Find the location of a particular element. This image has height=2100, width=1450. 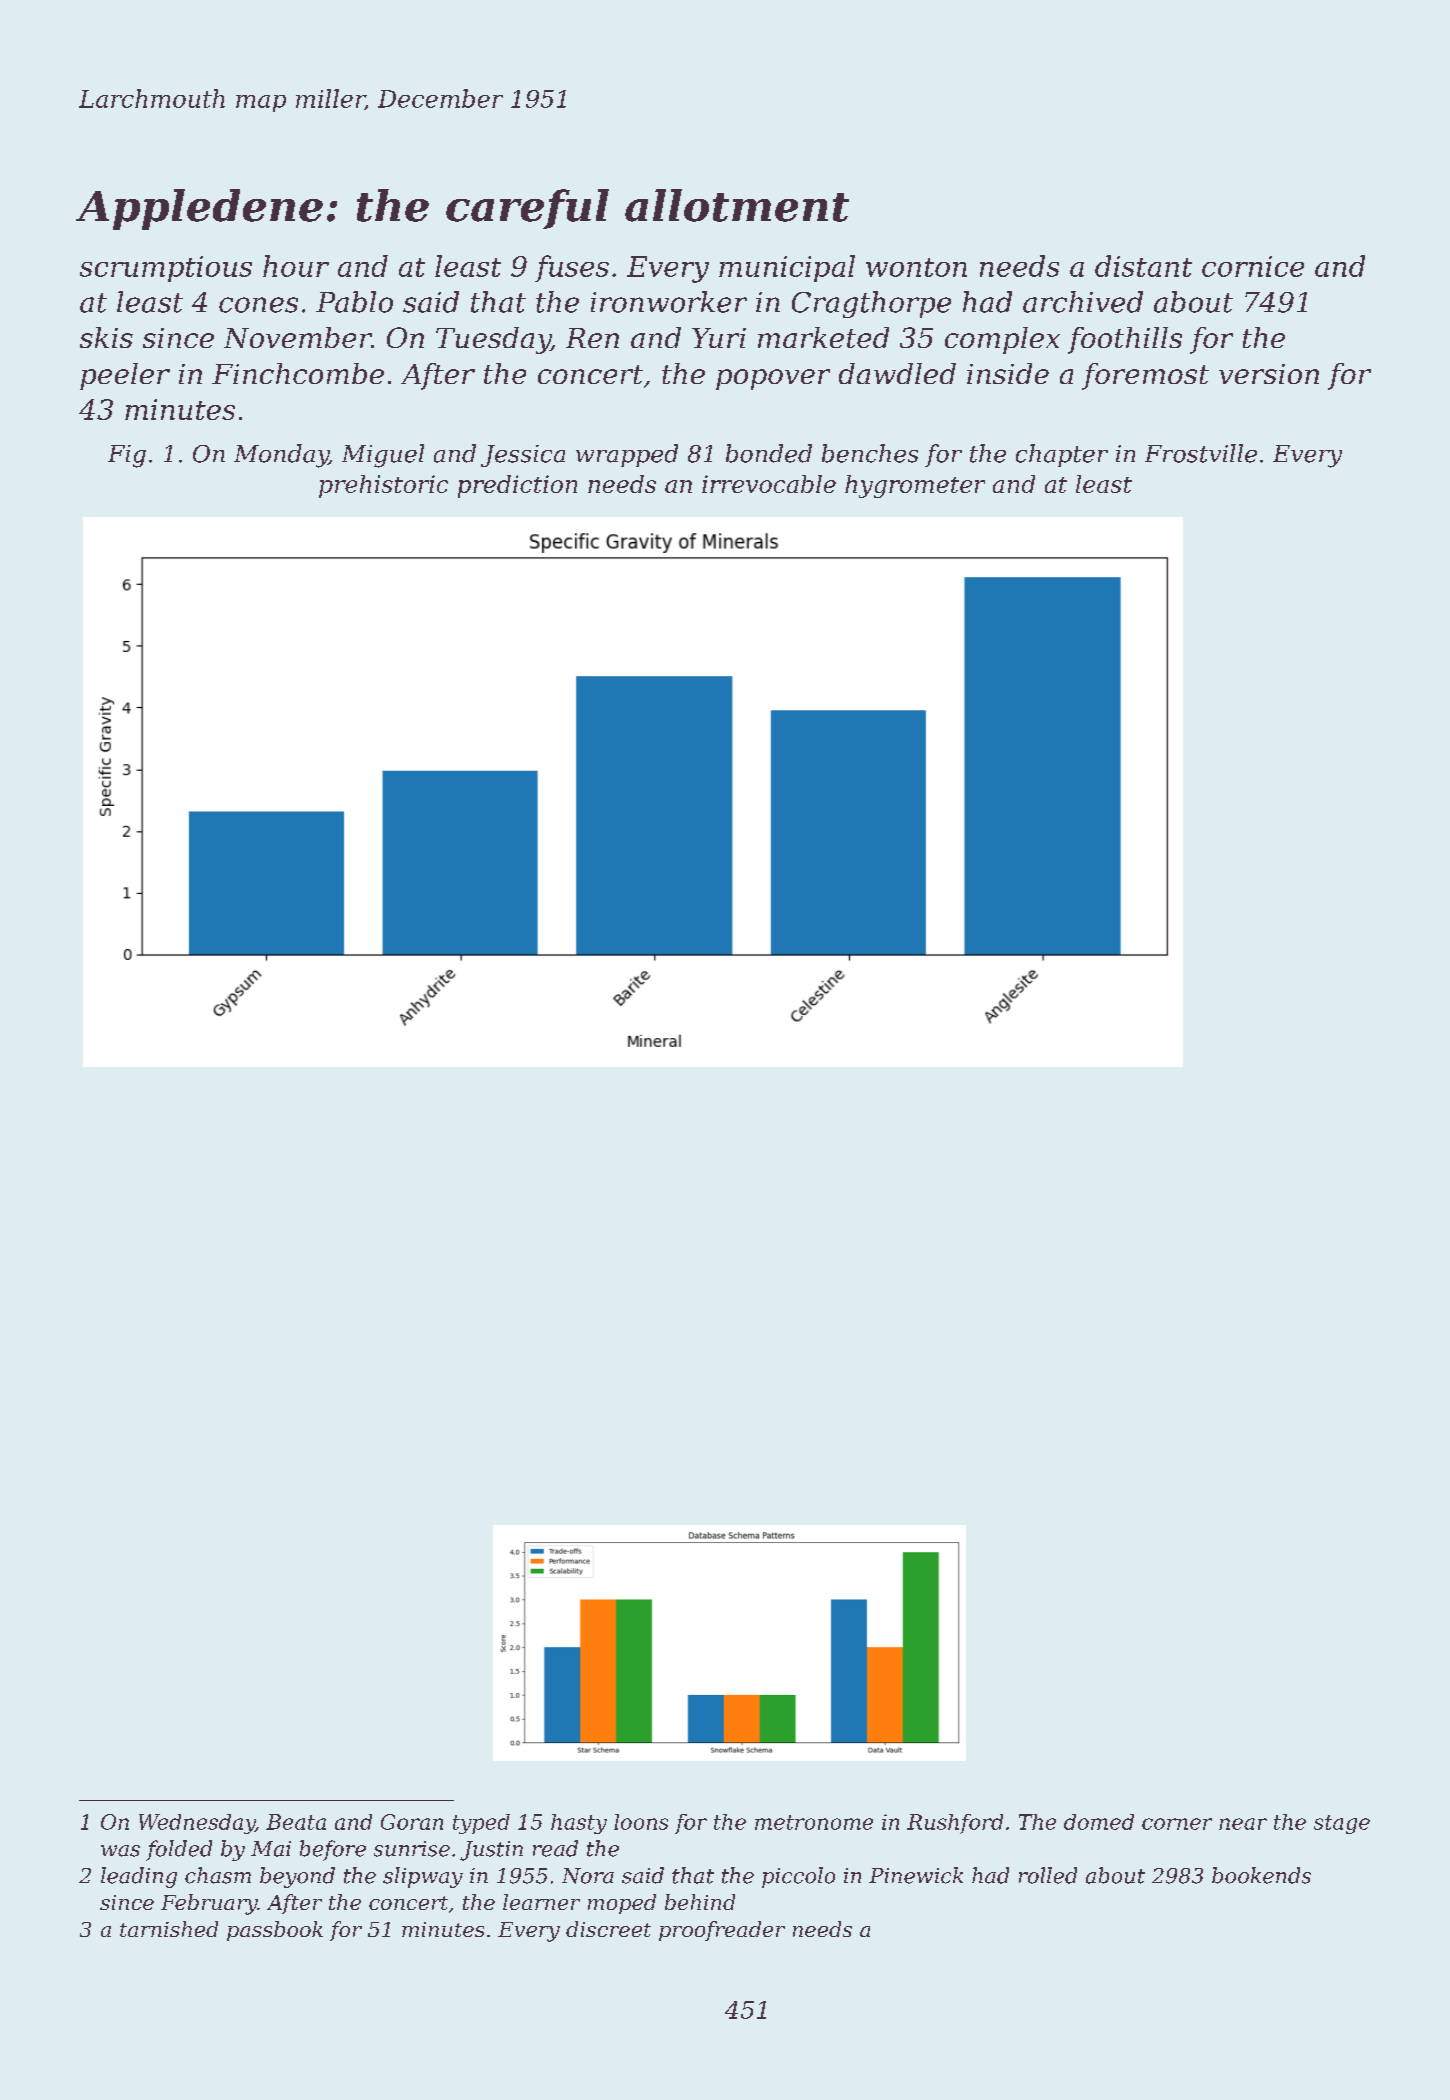

prehistoric is located at coordinates (383, 486).
